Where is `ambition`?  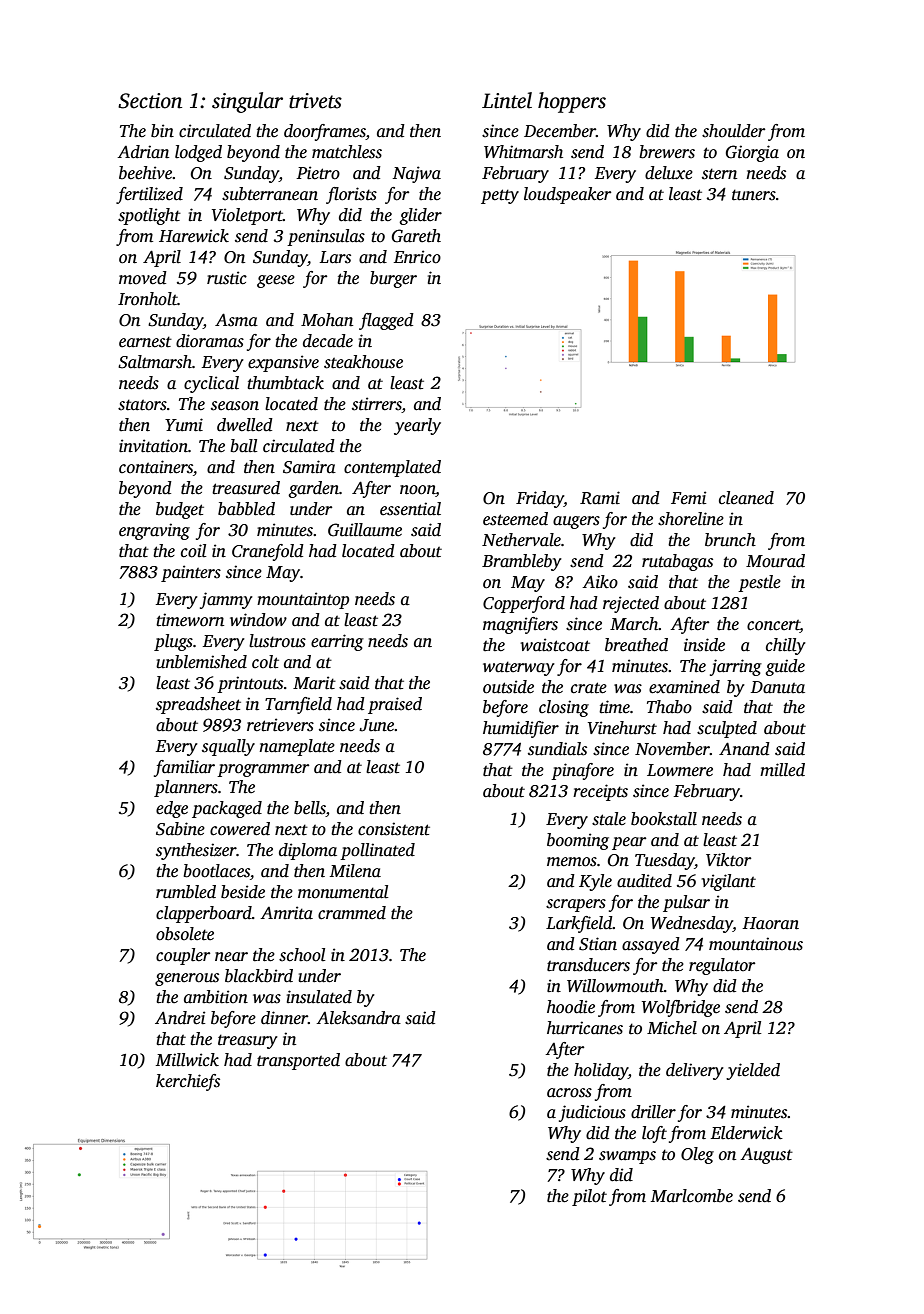
ambition is located at coordinates (216, 997).
